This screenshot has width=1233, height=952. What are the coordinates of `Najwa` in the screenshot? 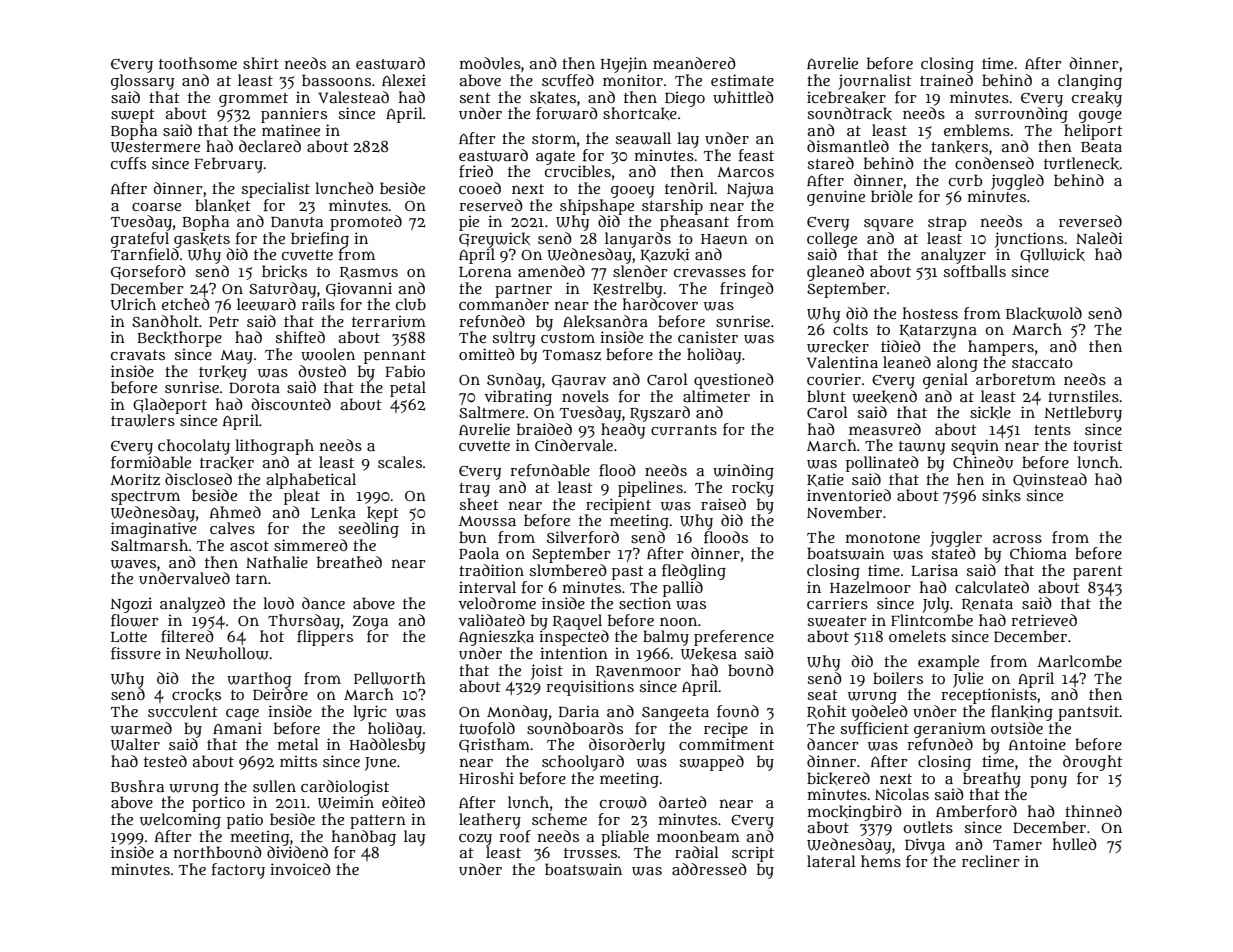 It's located at (750, 190).
